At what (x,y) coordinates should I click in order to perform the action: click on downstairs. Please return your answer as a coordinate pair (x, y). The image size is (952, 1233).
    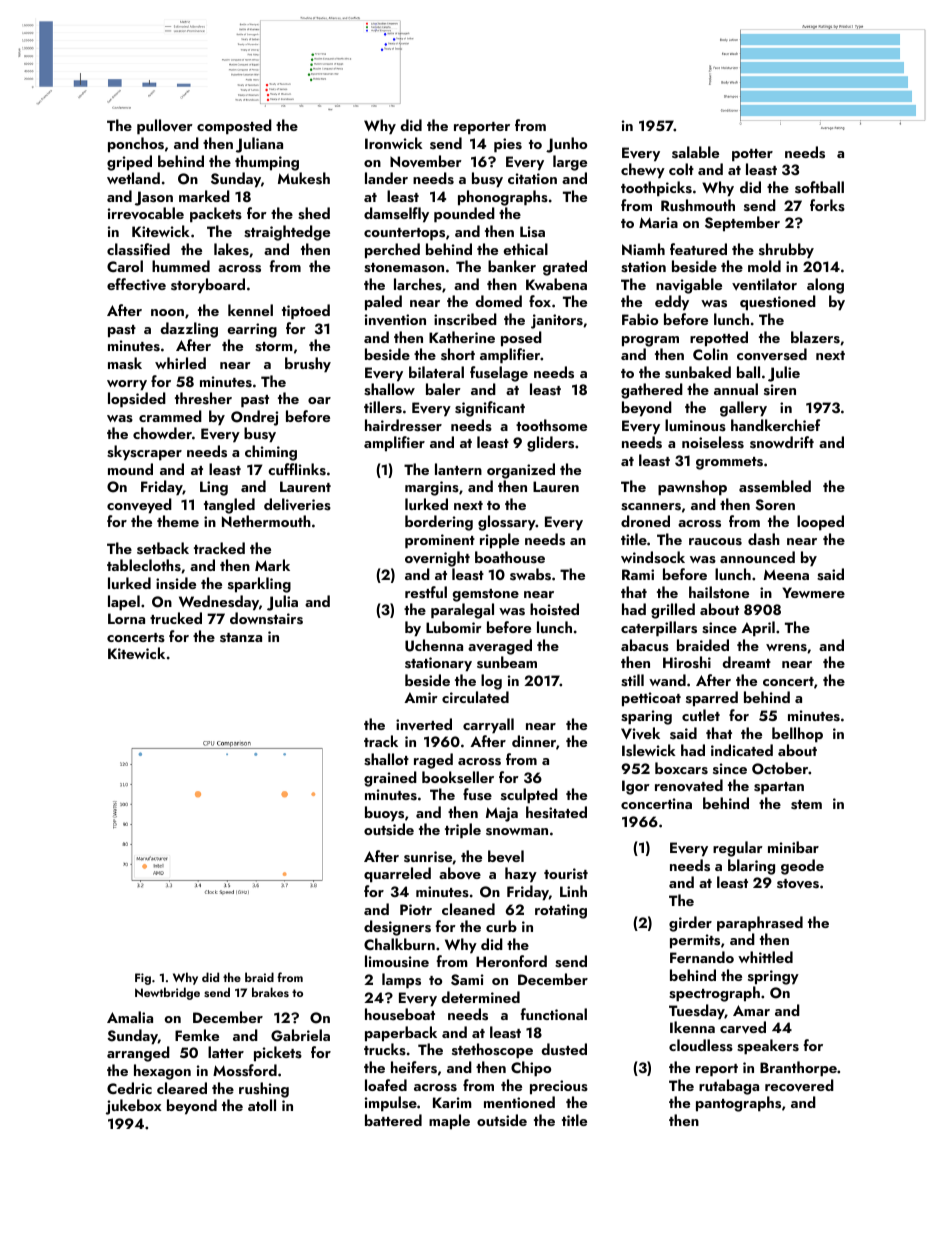
    Looking at the image, I should click on (266, 618).
